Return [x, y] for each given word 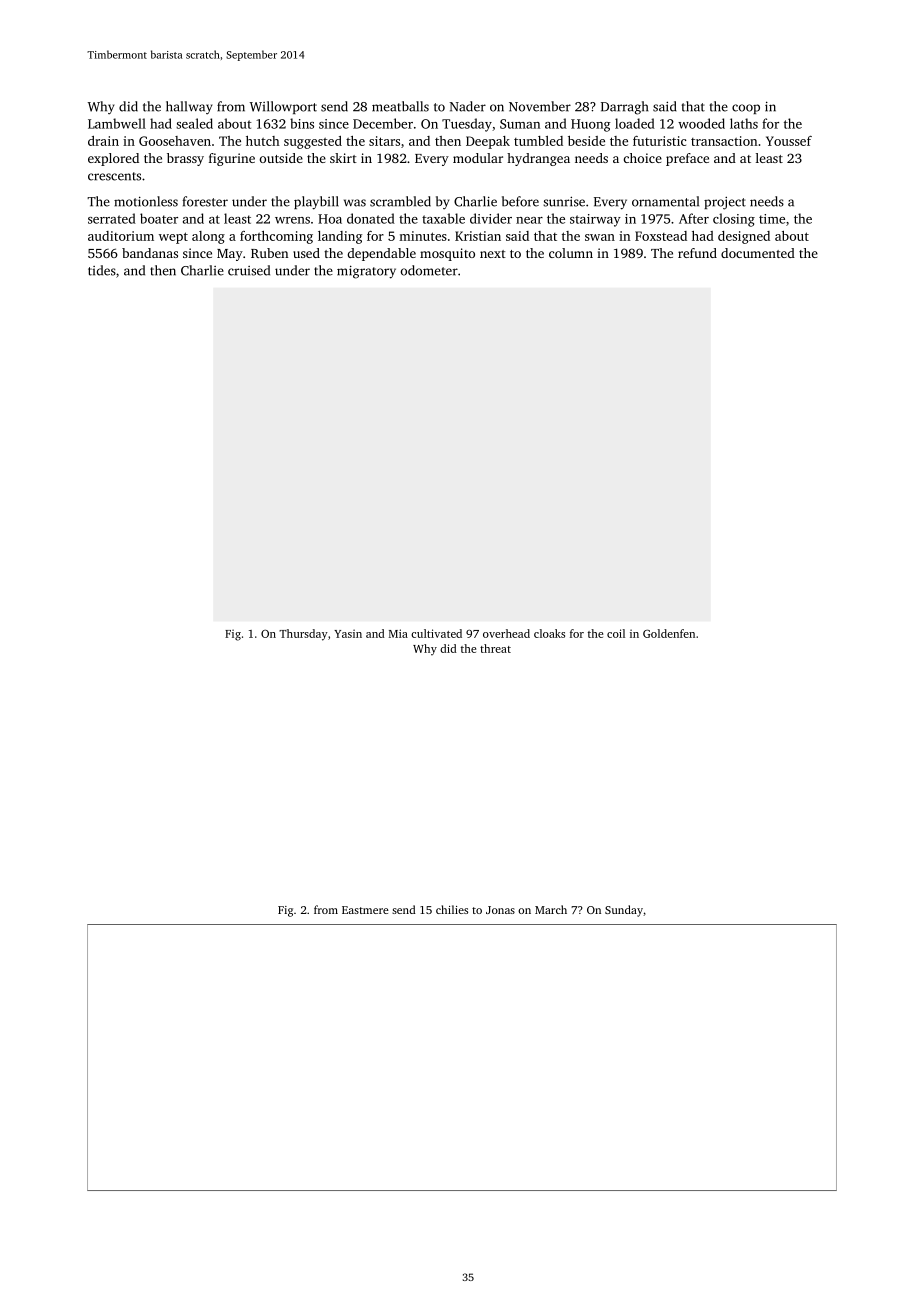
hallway [189, 108]
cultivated [436, 633]
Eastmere [365, 910]
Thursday [303, 635]
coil [616, 633]
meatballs [400, 106]
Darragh [624, 108]
